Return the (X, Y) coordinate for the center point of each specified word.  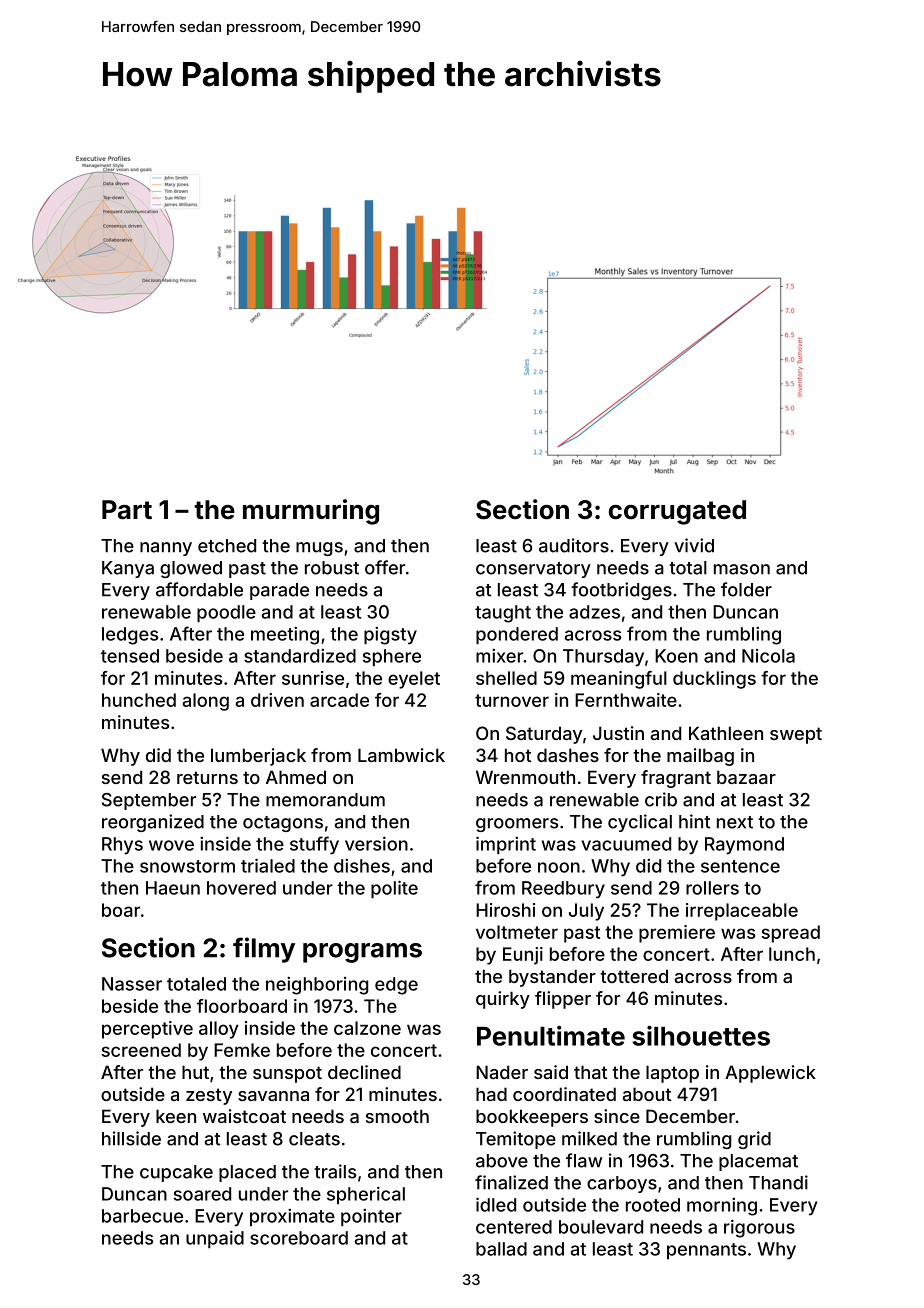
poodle (226, 613)
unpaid (215, 1239)
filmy (264, 950)
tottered (634, 976)
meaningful (619, 680)
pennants (706, 1251)
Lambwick (401, 755)
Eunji (523, 956)
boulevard (601, 1227)
